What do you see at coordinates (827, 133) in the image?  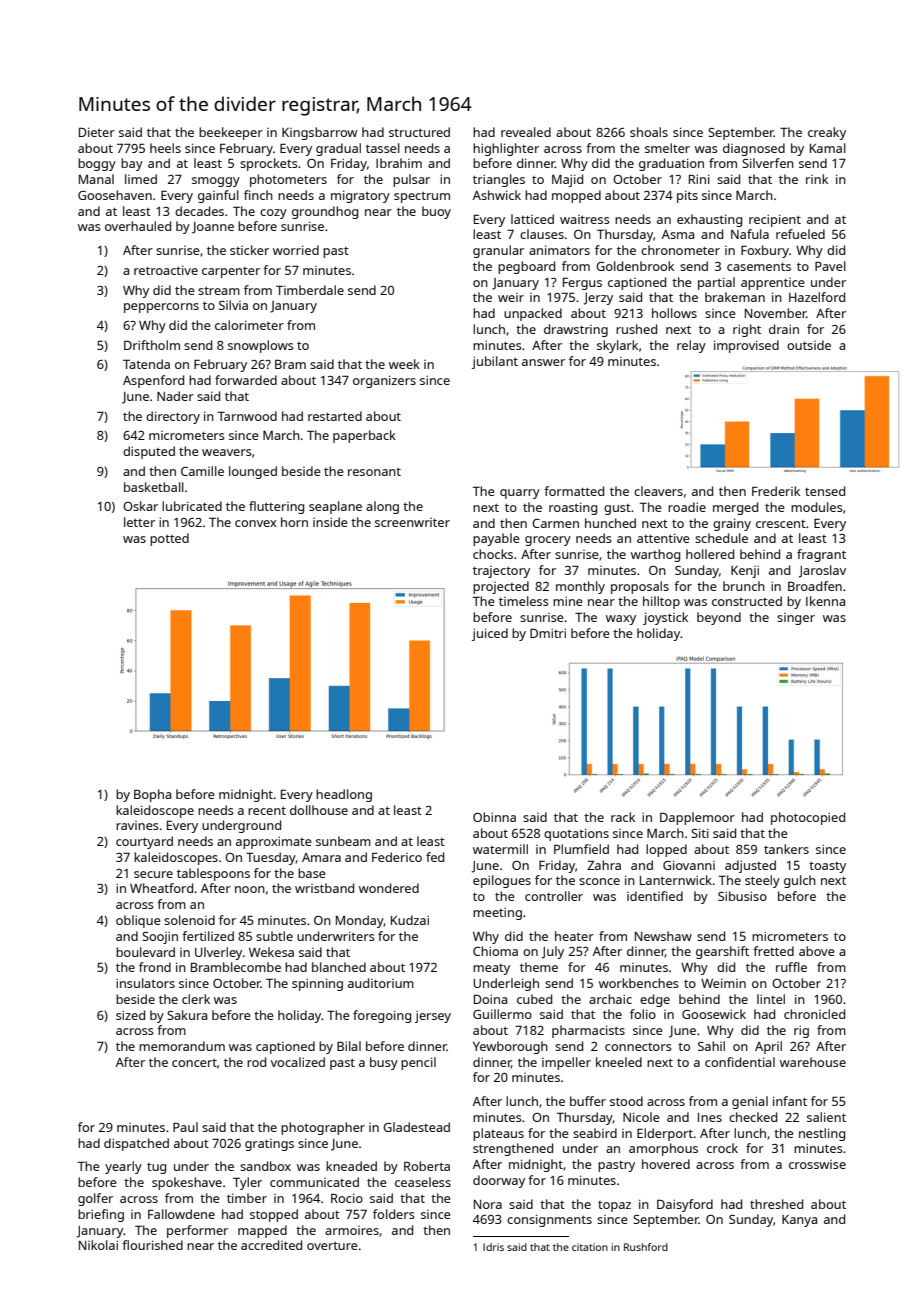 I see `creaky` at bounding box center [827, 133].
